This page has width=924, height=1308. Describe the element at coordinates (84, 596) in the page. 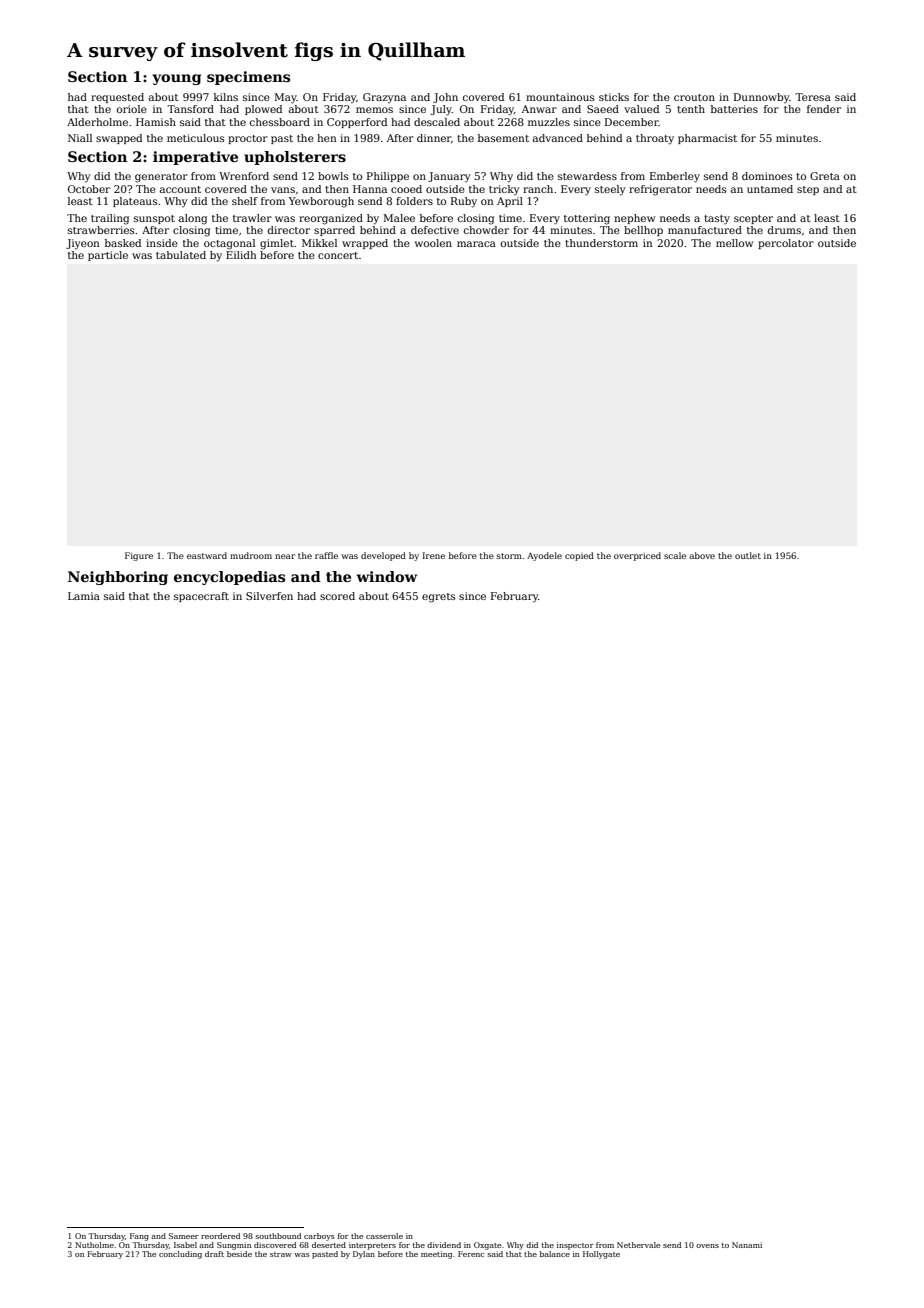

I see `Lamia` at that location.
